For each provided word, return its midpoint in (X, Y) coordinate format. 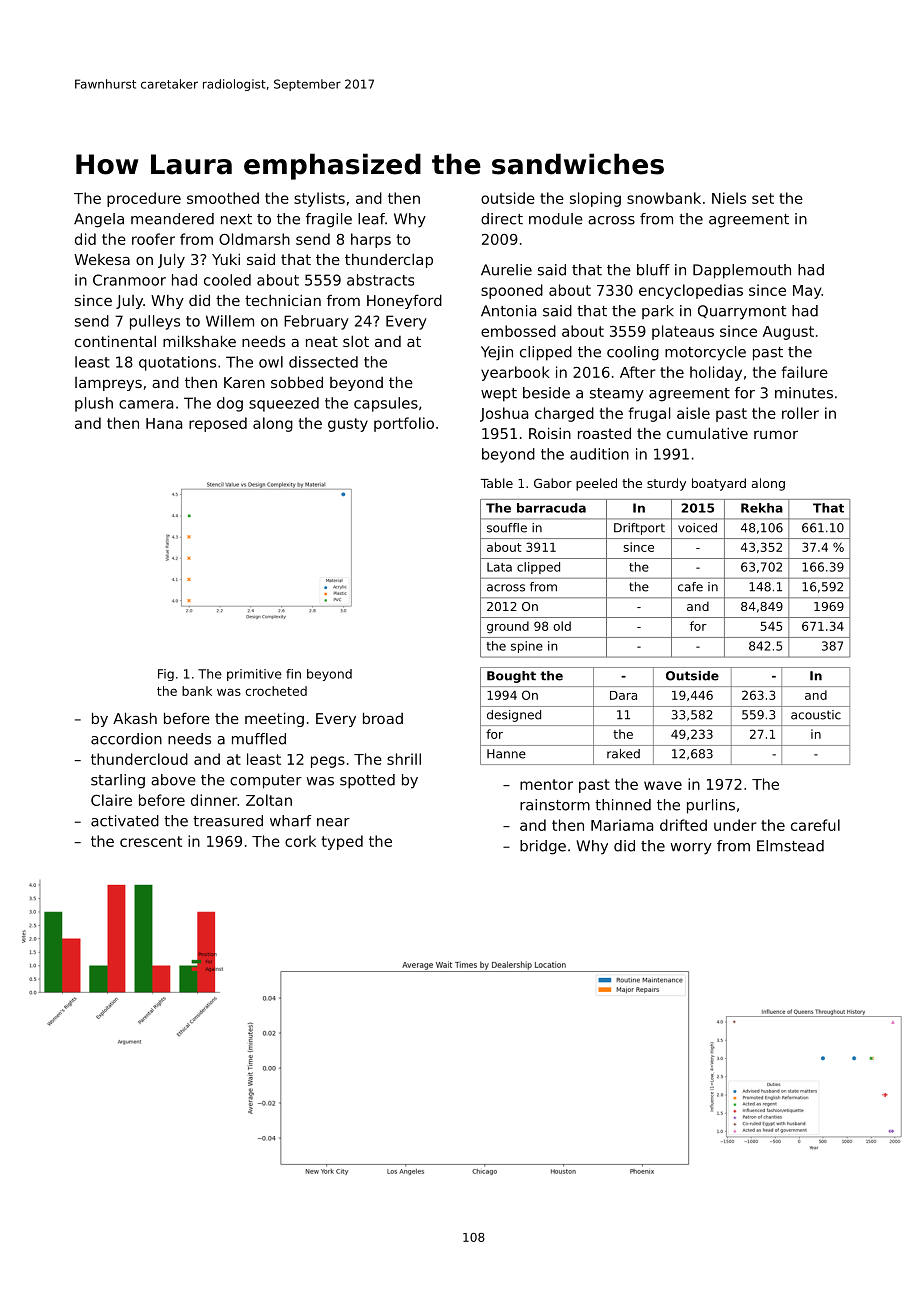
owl (271, 362)
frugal (649, 414)
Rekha (762, 508)
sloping (595, 199)
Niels (729, 198)
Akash (135, 718)
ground (508, 627)
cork (300, 841)
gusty (348, 425)
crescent (151, 841)
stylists (319, 199)
